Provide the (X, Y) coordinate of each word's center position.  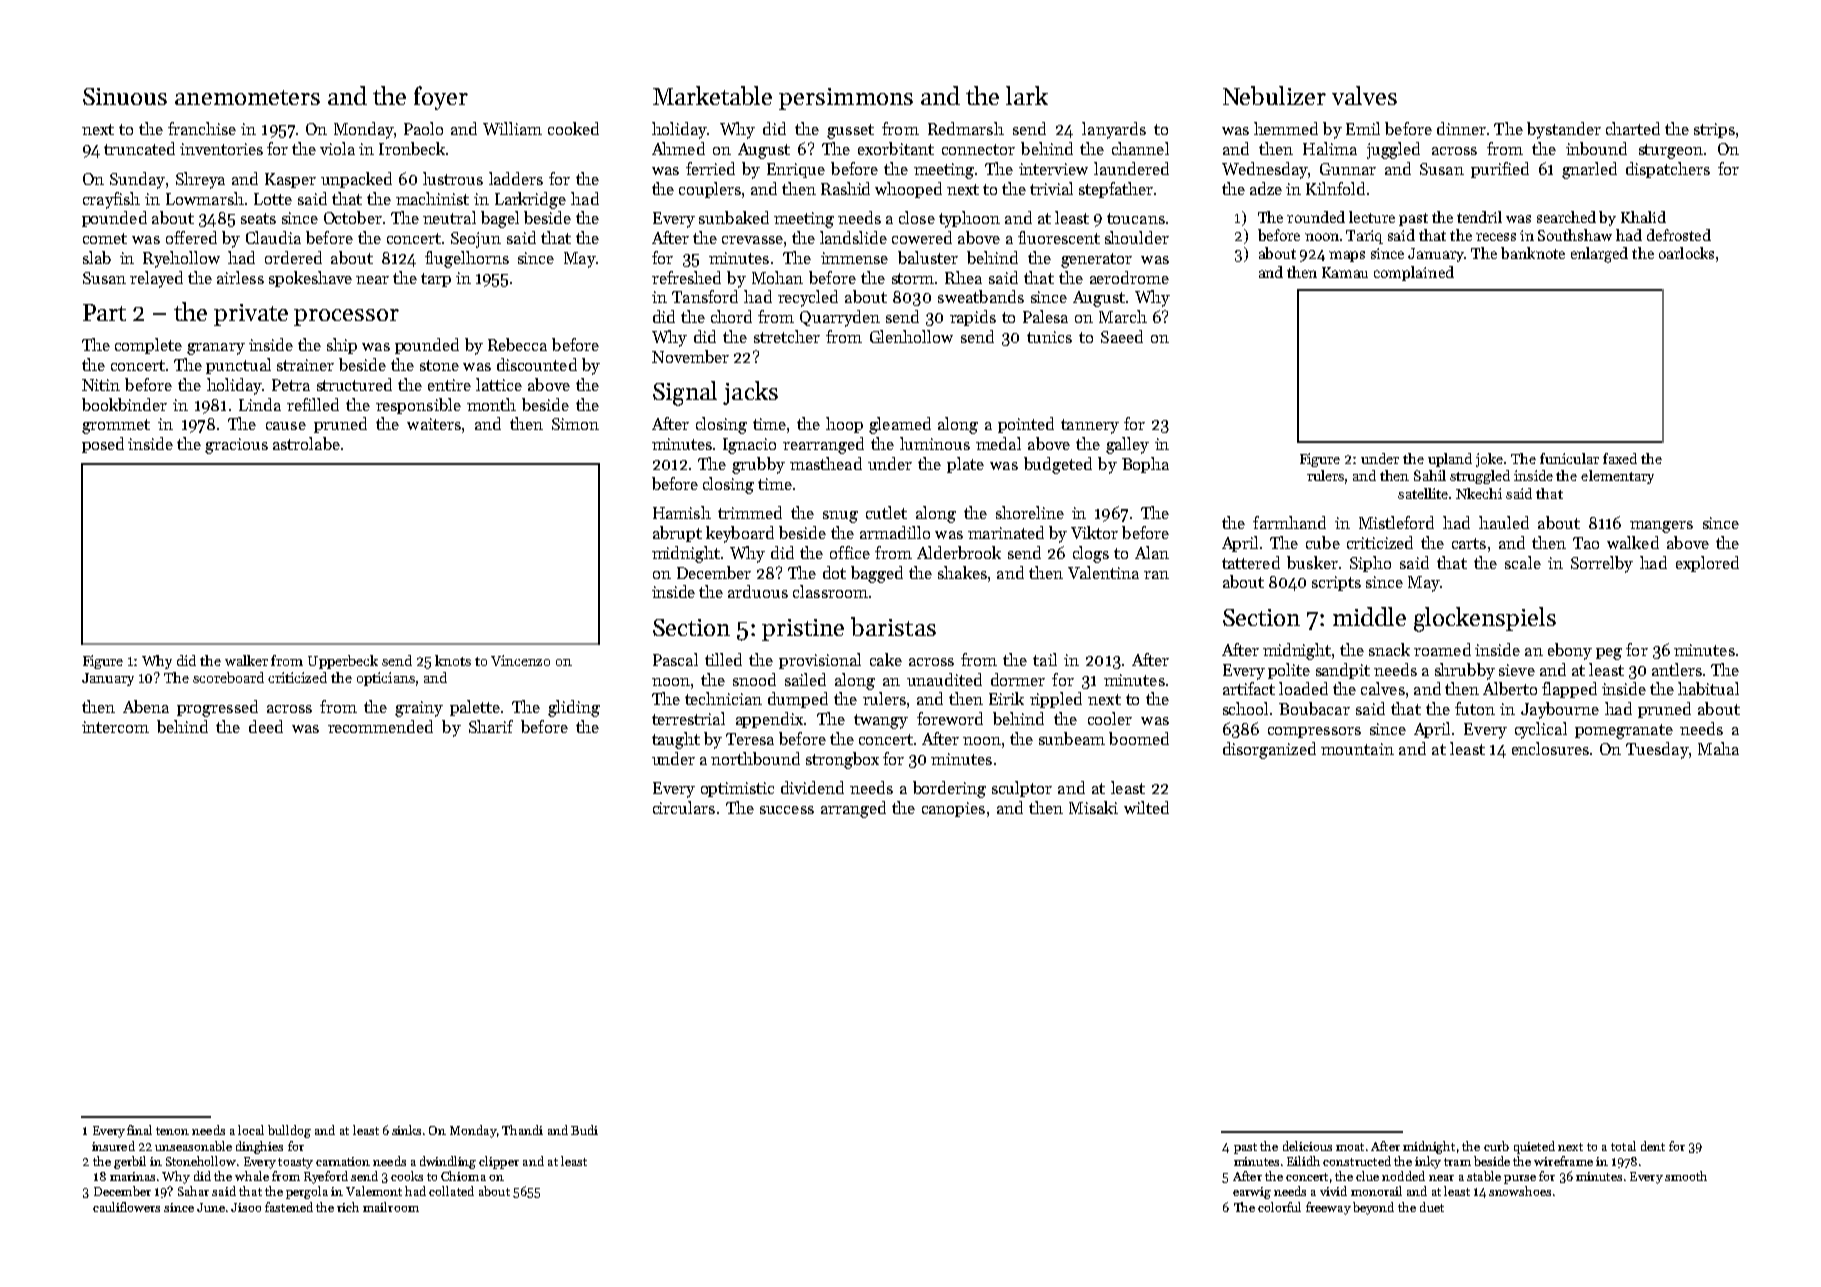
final (139, 1130)
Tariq (1364, 237)
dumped (798, 700)
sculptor (1022, 789)
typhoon (969, 219)
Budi (584, 1130)
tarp (436, 280)
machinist (432, 198)
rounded (1316, 217)
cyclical (1541, 730)
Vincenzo (520, 660)
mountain (1357, 749)
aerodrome (1129, 277)
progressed (217, 708)
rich (348, 1207)
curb (1496, 1146)
